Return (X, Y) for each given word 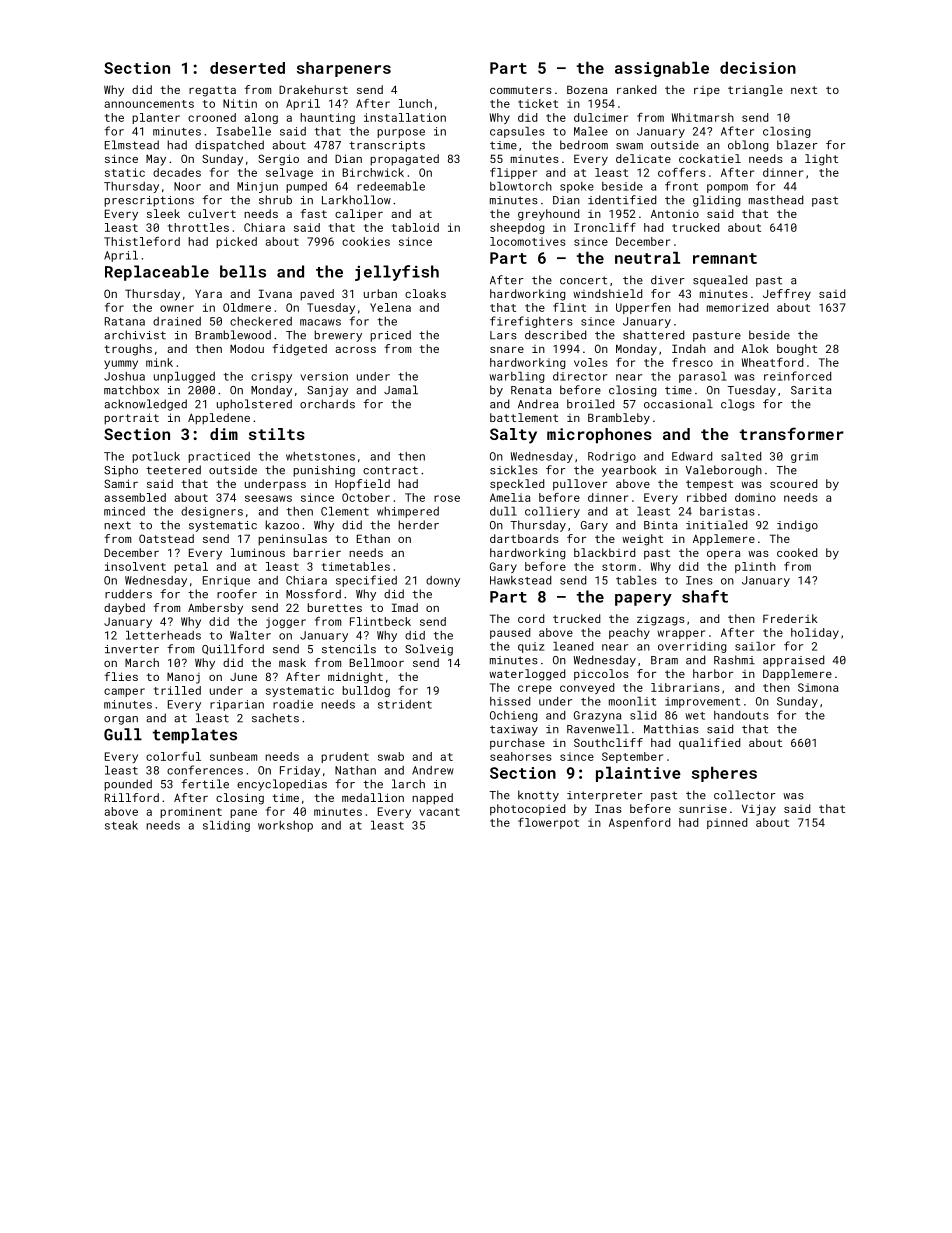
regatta (212, 91)
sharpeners (344, 69)
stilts (277, 434)
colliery (552, 512)
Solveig (429, 650)
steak (121, 825)
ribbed (706, 497)
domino (755, 497)
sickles (514, 470)
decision (758, 68)
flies (121, 676)
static (125, 172)
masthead (776, 200)
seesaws (268, 498)
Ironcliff (605, 227)
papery (643, 600)
